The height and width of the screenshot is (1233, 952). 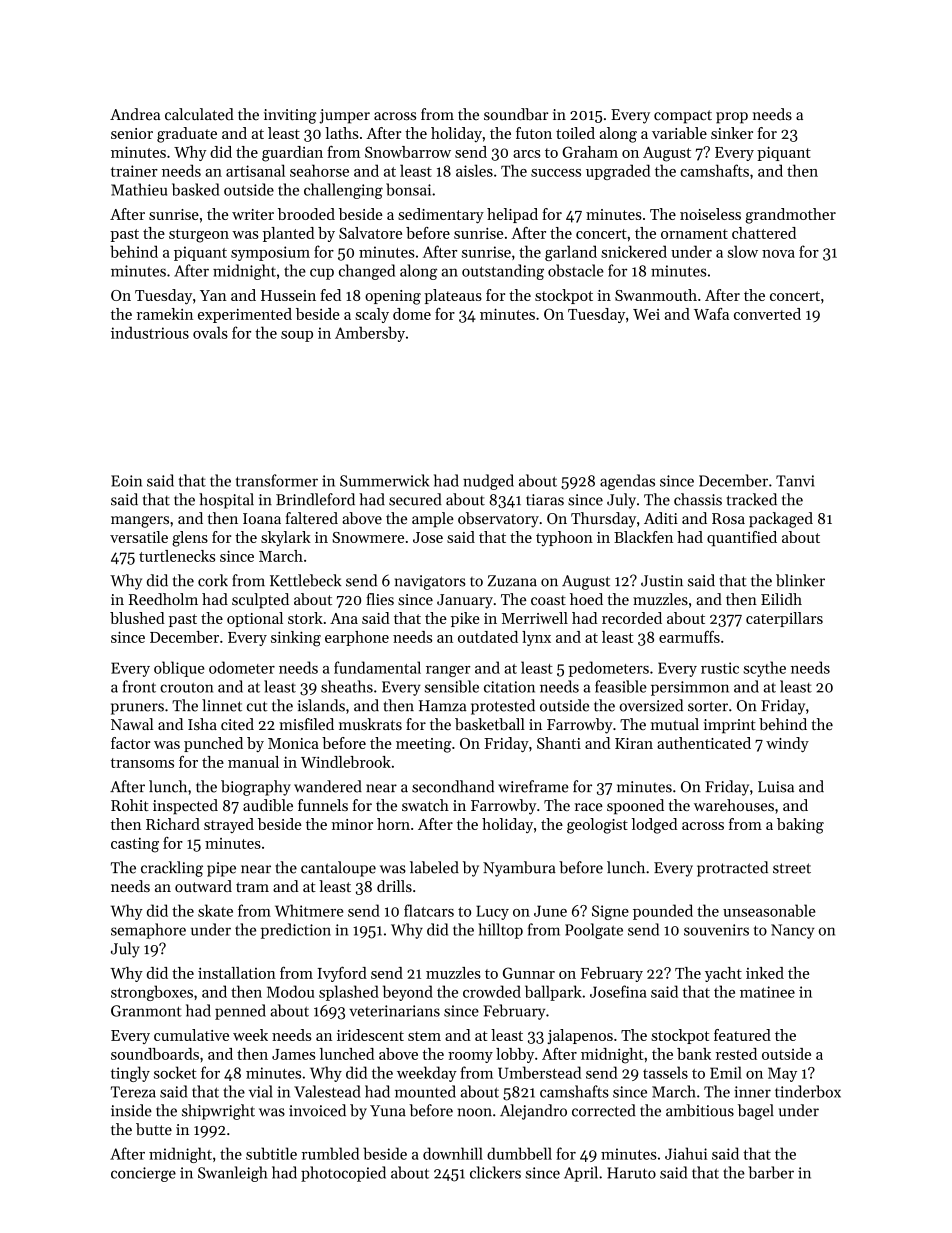 I want to click on warehouses, so click(x=734, y=805).
